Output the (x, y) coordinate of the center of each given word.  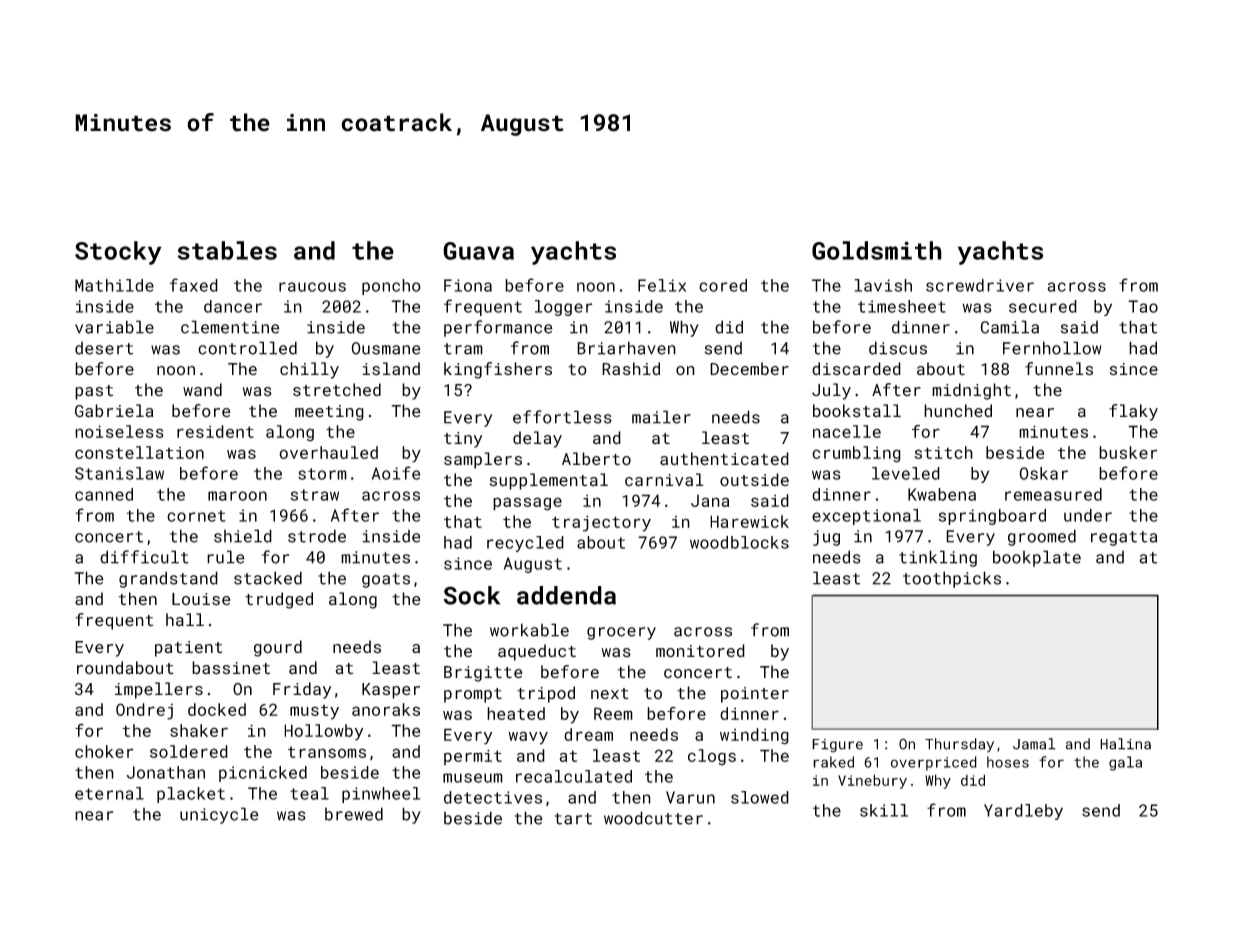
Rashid (631, 369)
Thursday (959, 745)
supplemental (549, 481)
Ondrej (144, 711)
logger (563, 308)
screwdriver (980, 285)
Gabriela (114, 411)
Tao (1143, 306)
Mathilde (114, 285)
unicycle (219, 815)
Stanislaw (119, 473)
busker (1128, 452)
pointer (755, 695)
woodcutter (653, 818)
